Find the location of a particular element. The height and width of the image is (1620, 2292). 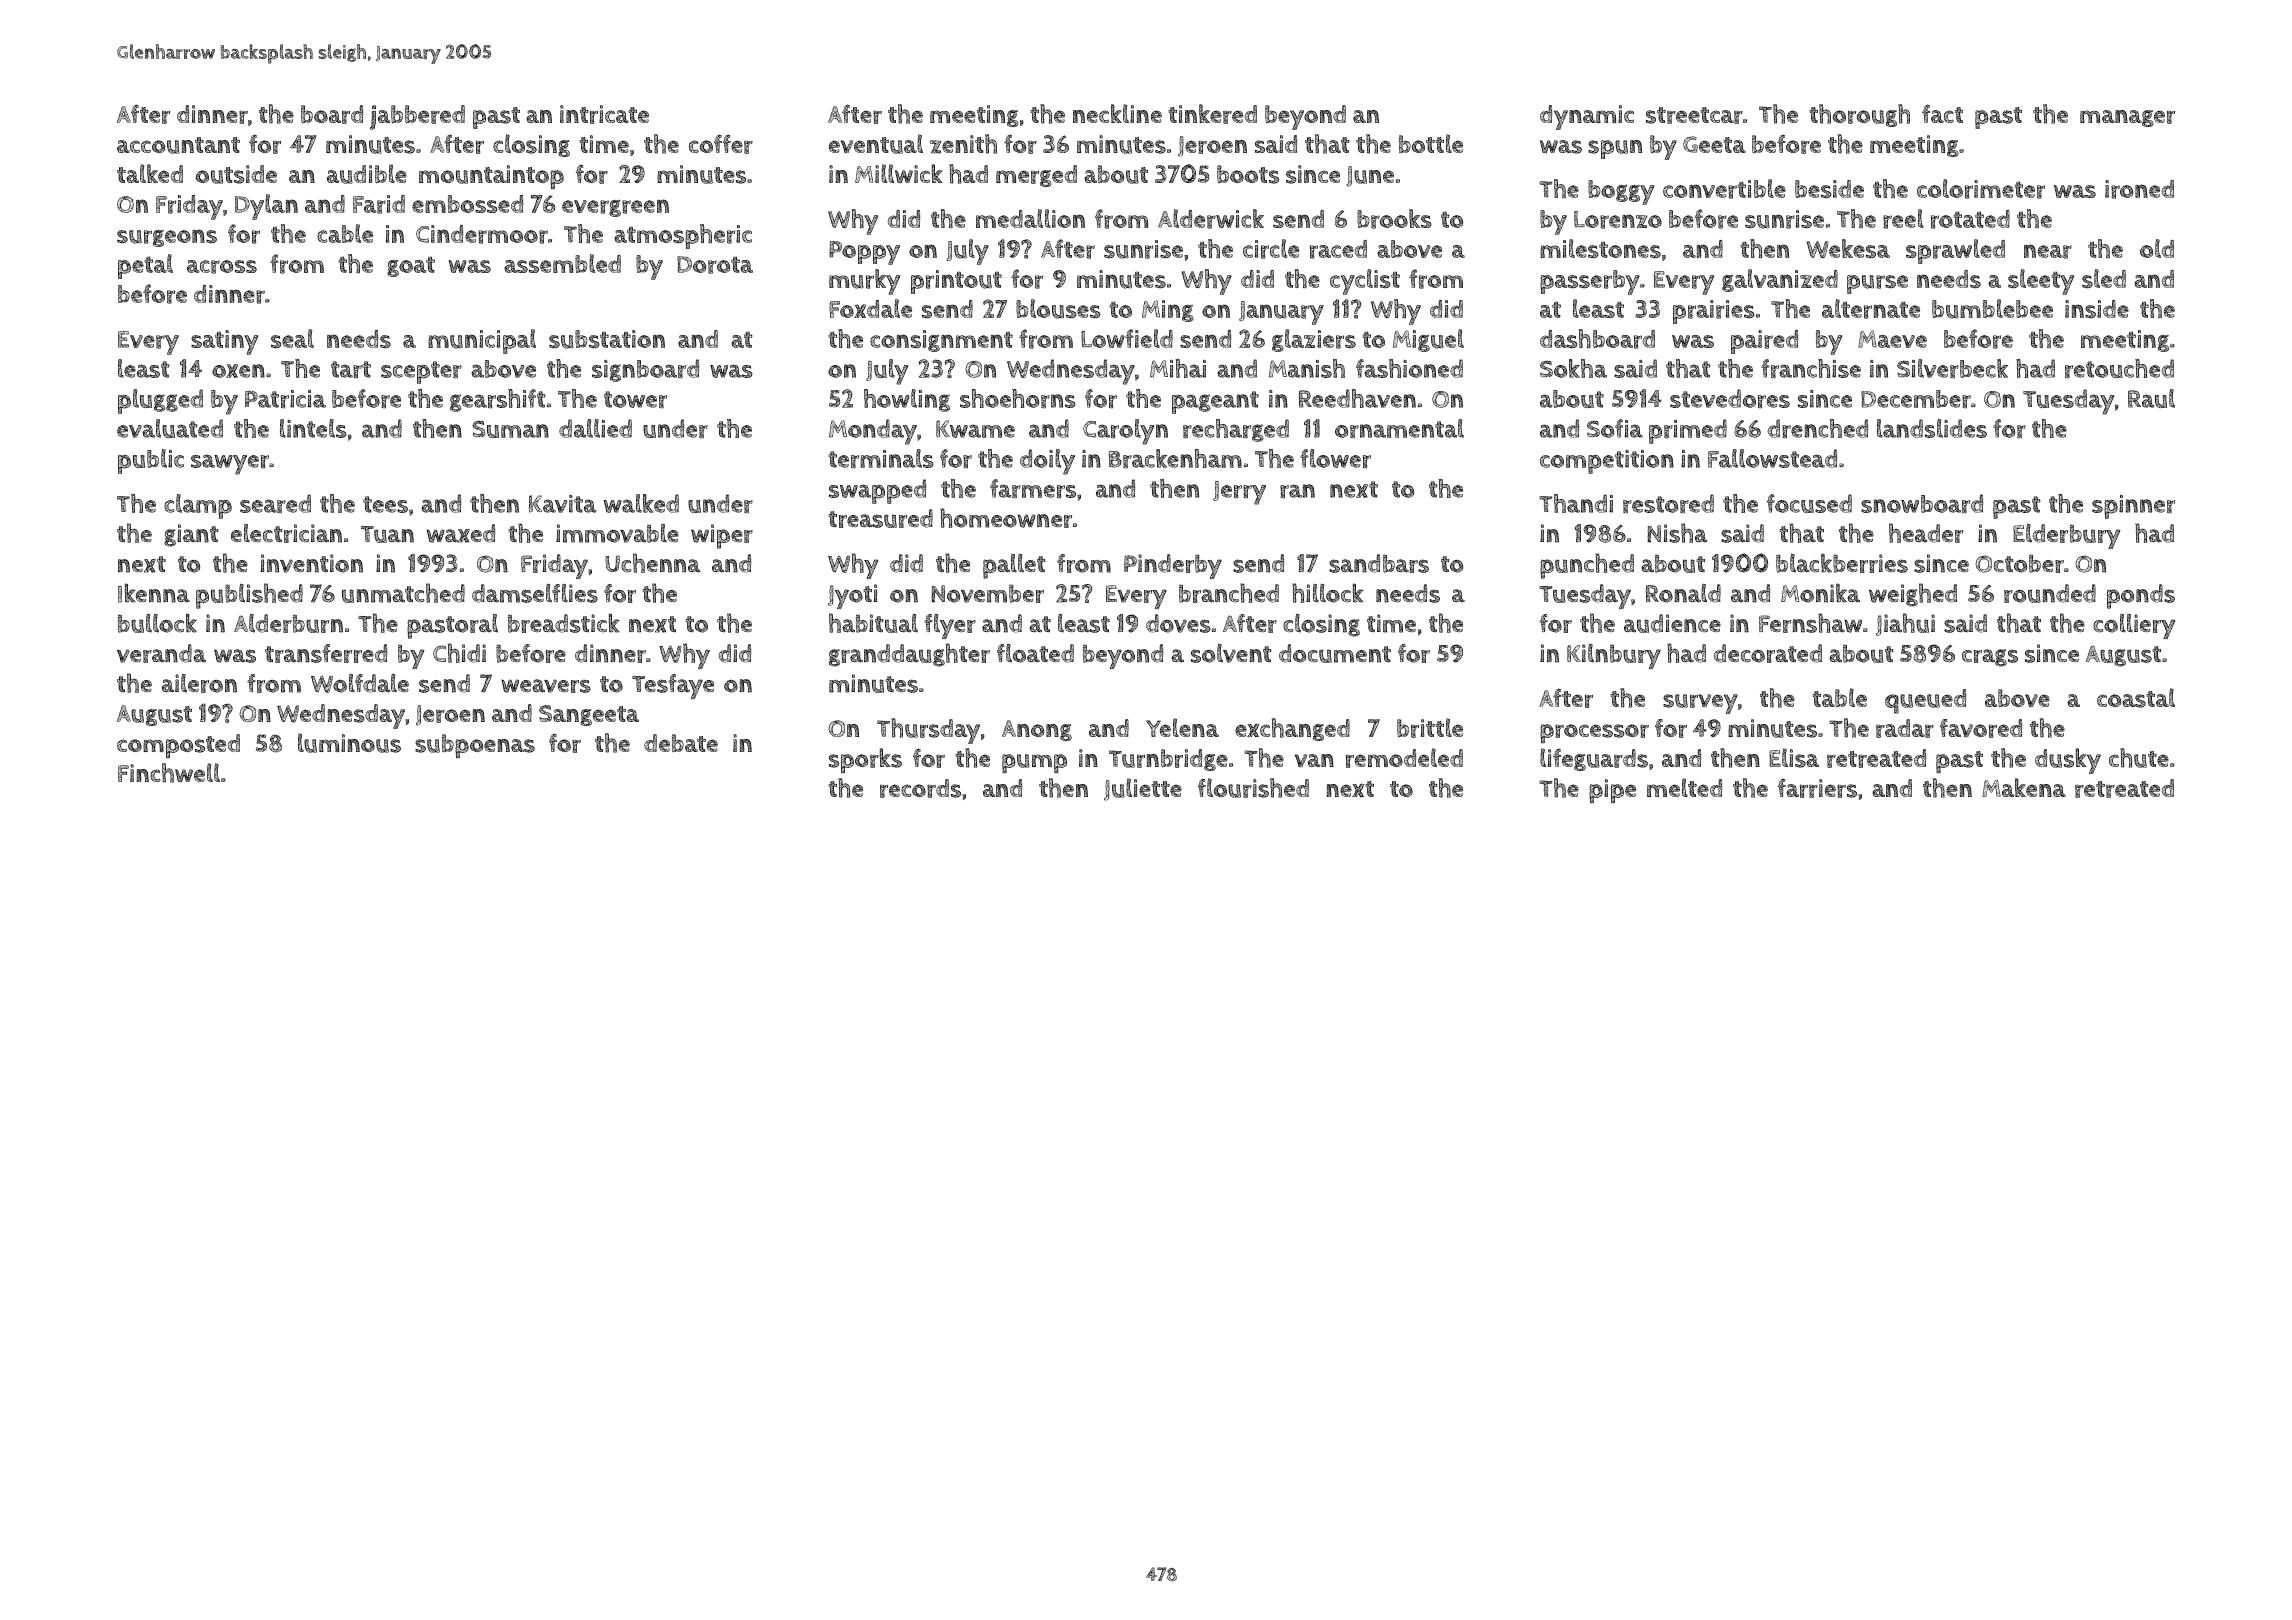

satiny is located at coordinates (224, 342).
